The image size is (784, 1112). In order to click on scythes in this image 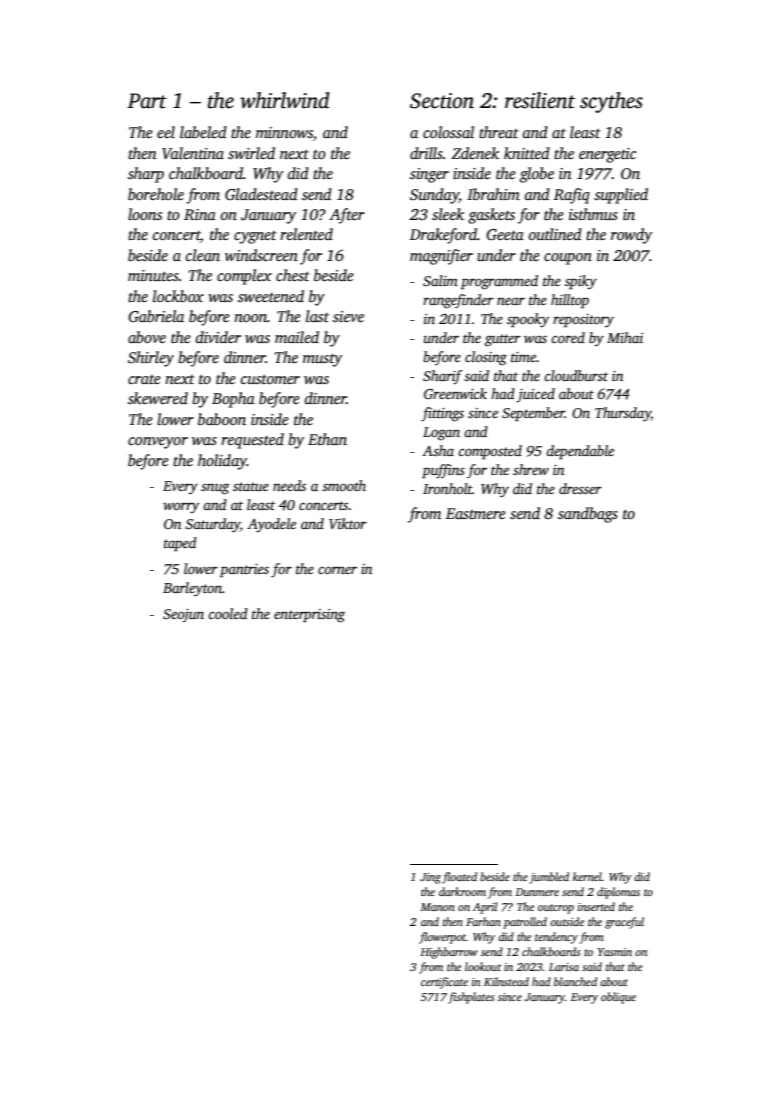, I will do `click(611, 102)`.
